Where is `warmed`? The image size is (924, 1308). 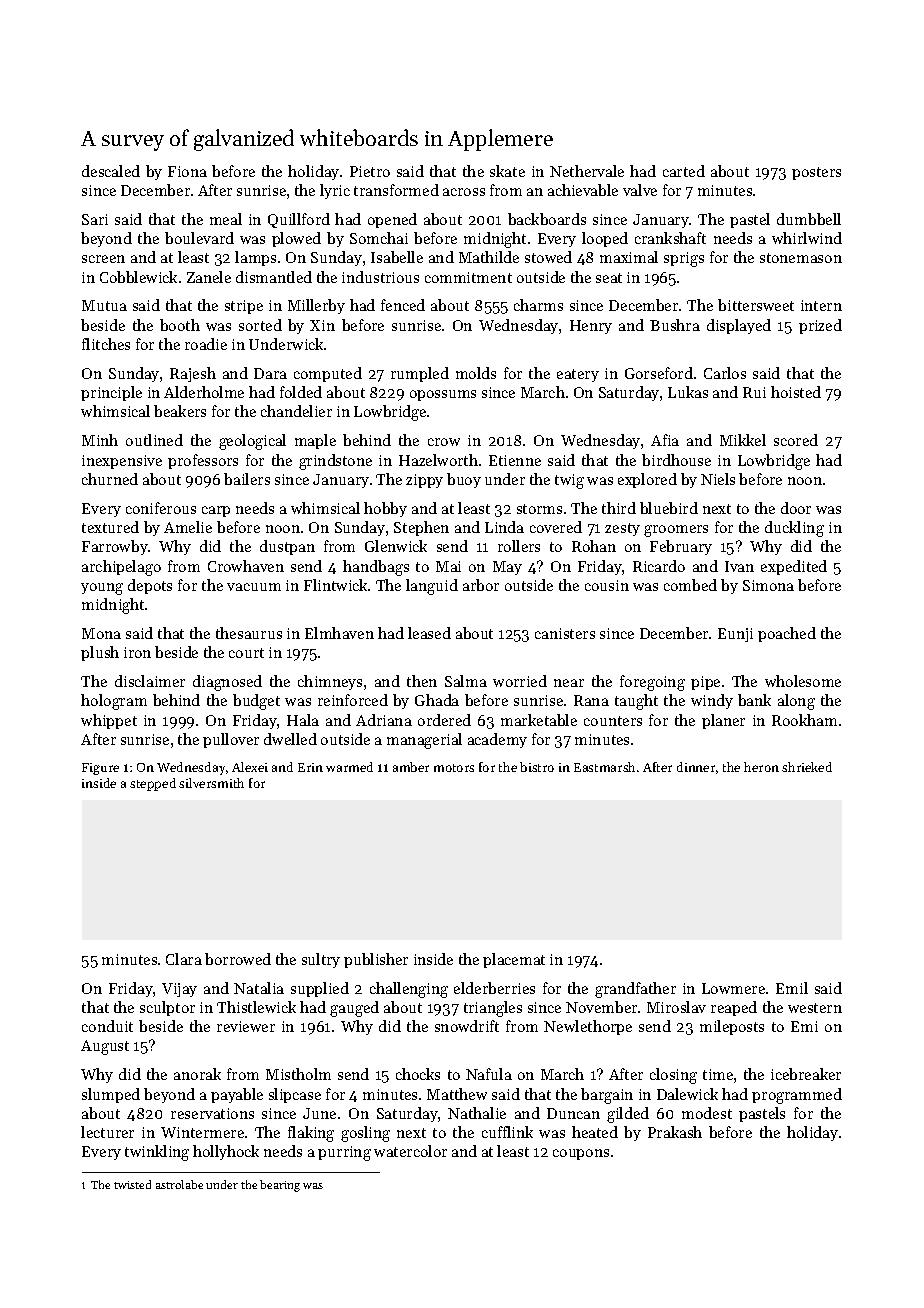 warmed is located at coordinates (349, 767).
